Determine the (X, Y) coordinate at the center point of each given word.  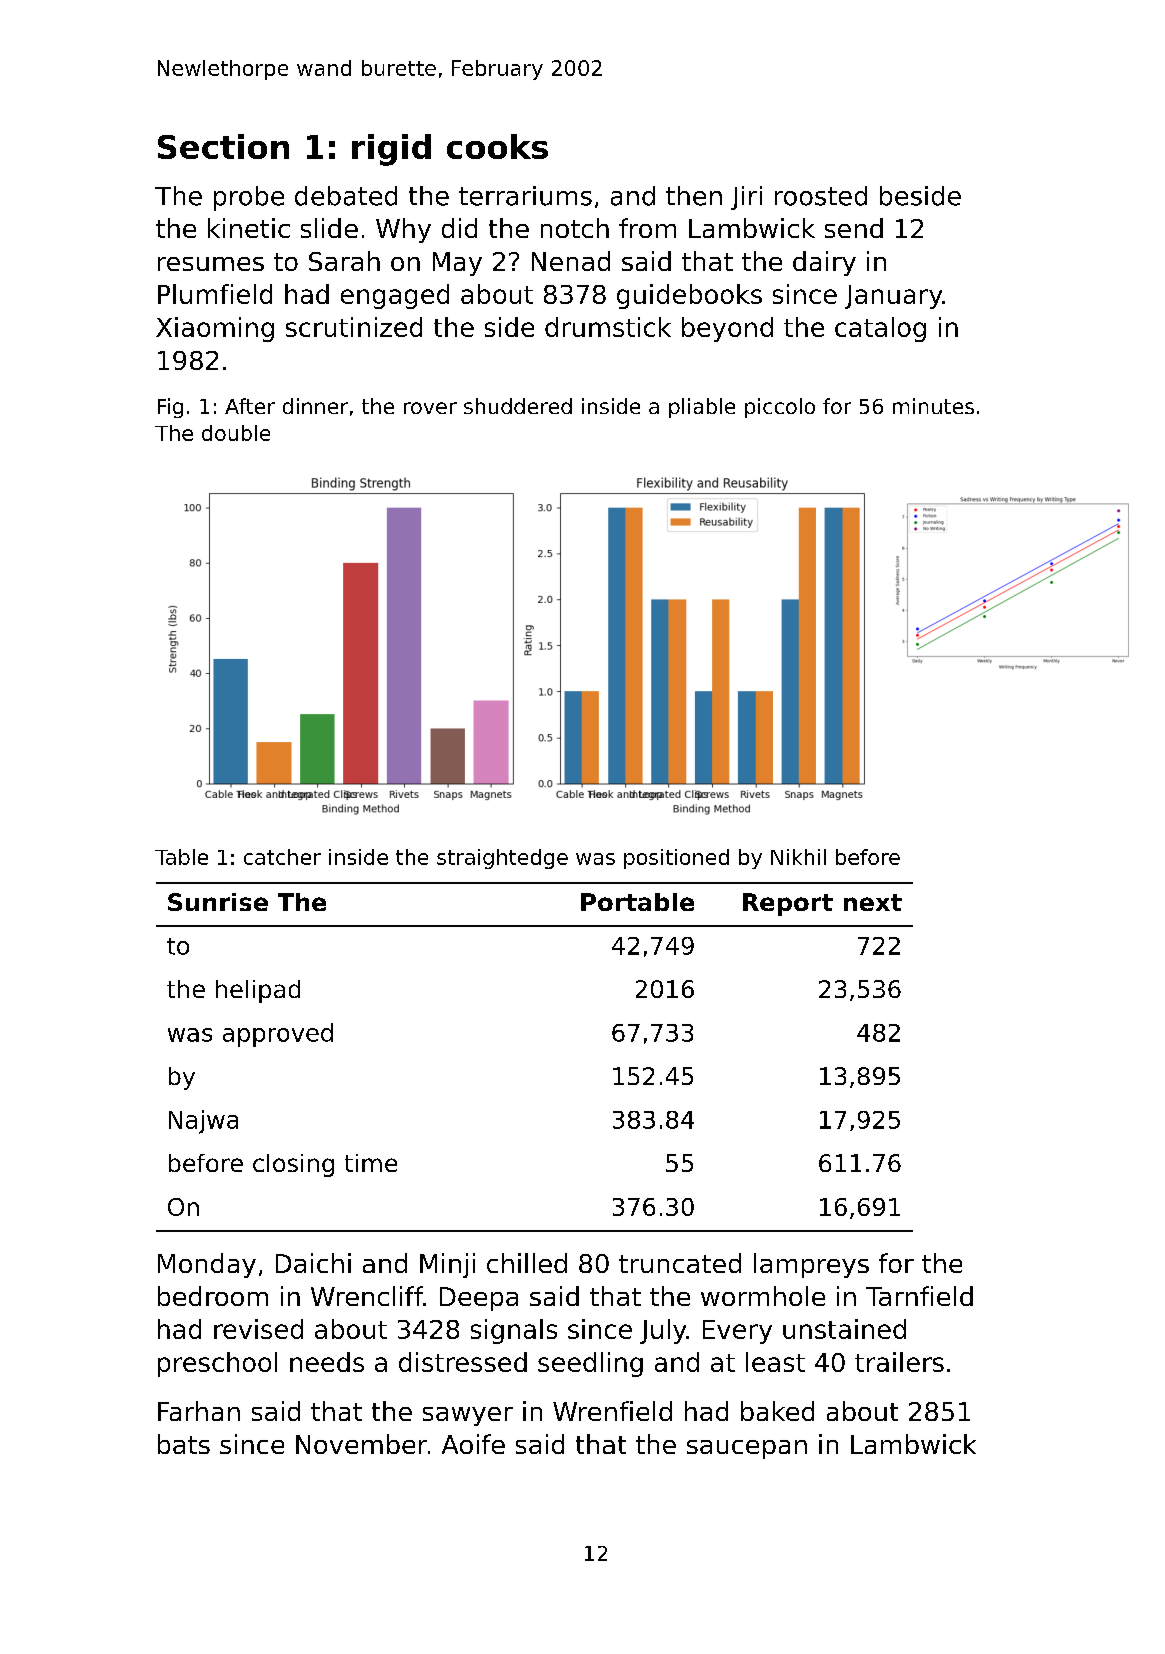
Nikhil (798, 857)
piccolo (780, 408)
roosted (821, 196)
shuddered (518, 406)
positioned (676, 859)
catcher (282, 857)
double (236, 433)
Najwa (203, 1122)
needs (327, 1362)
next (873, 902)
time (371, 1163)
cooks (497, 146)
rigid (391, 150)
